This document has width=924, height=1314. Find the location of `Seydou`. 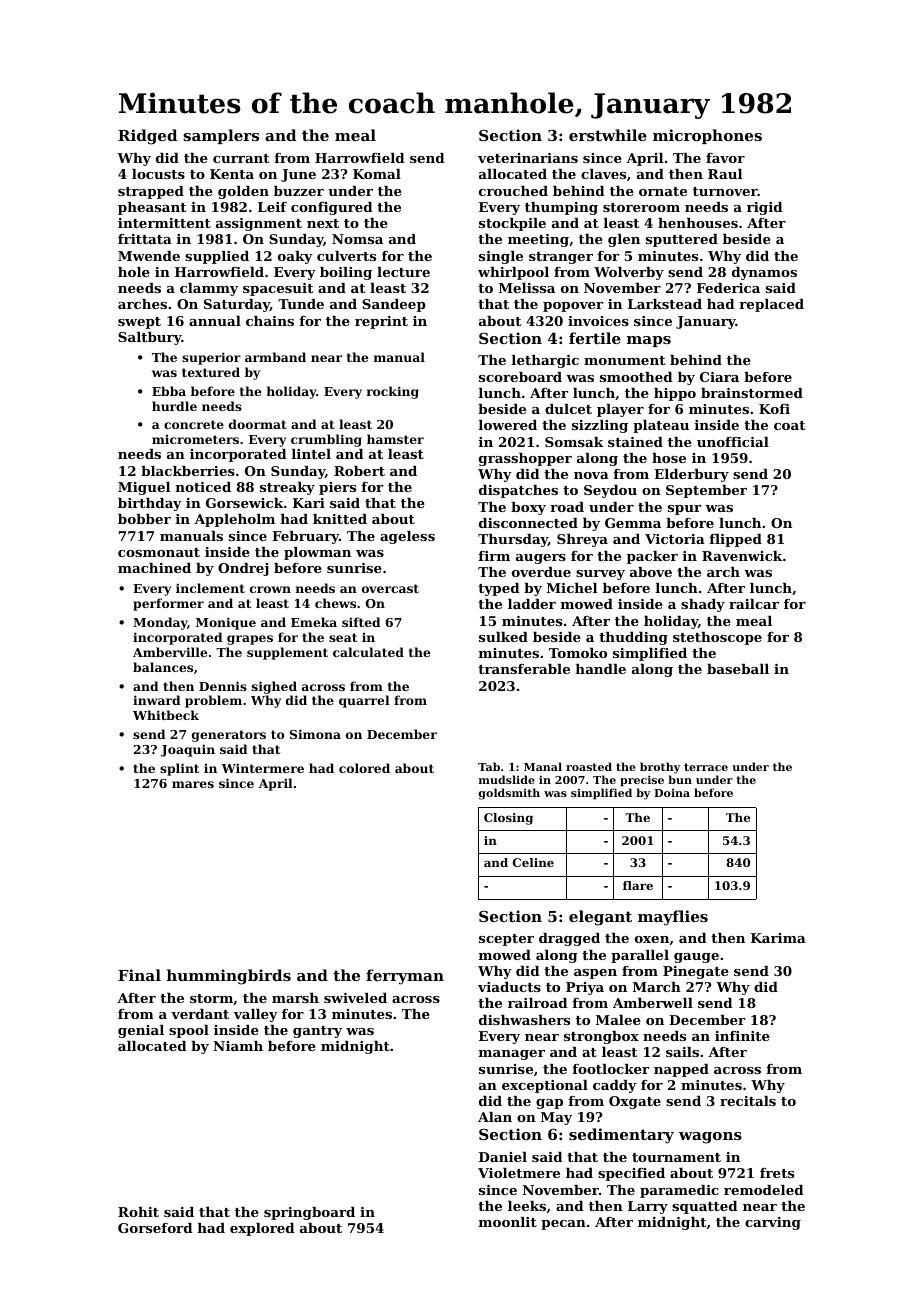

Seydou is located at coordinates (610, 491).
